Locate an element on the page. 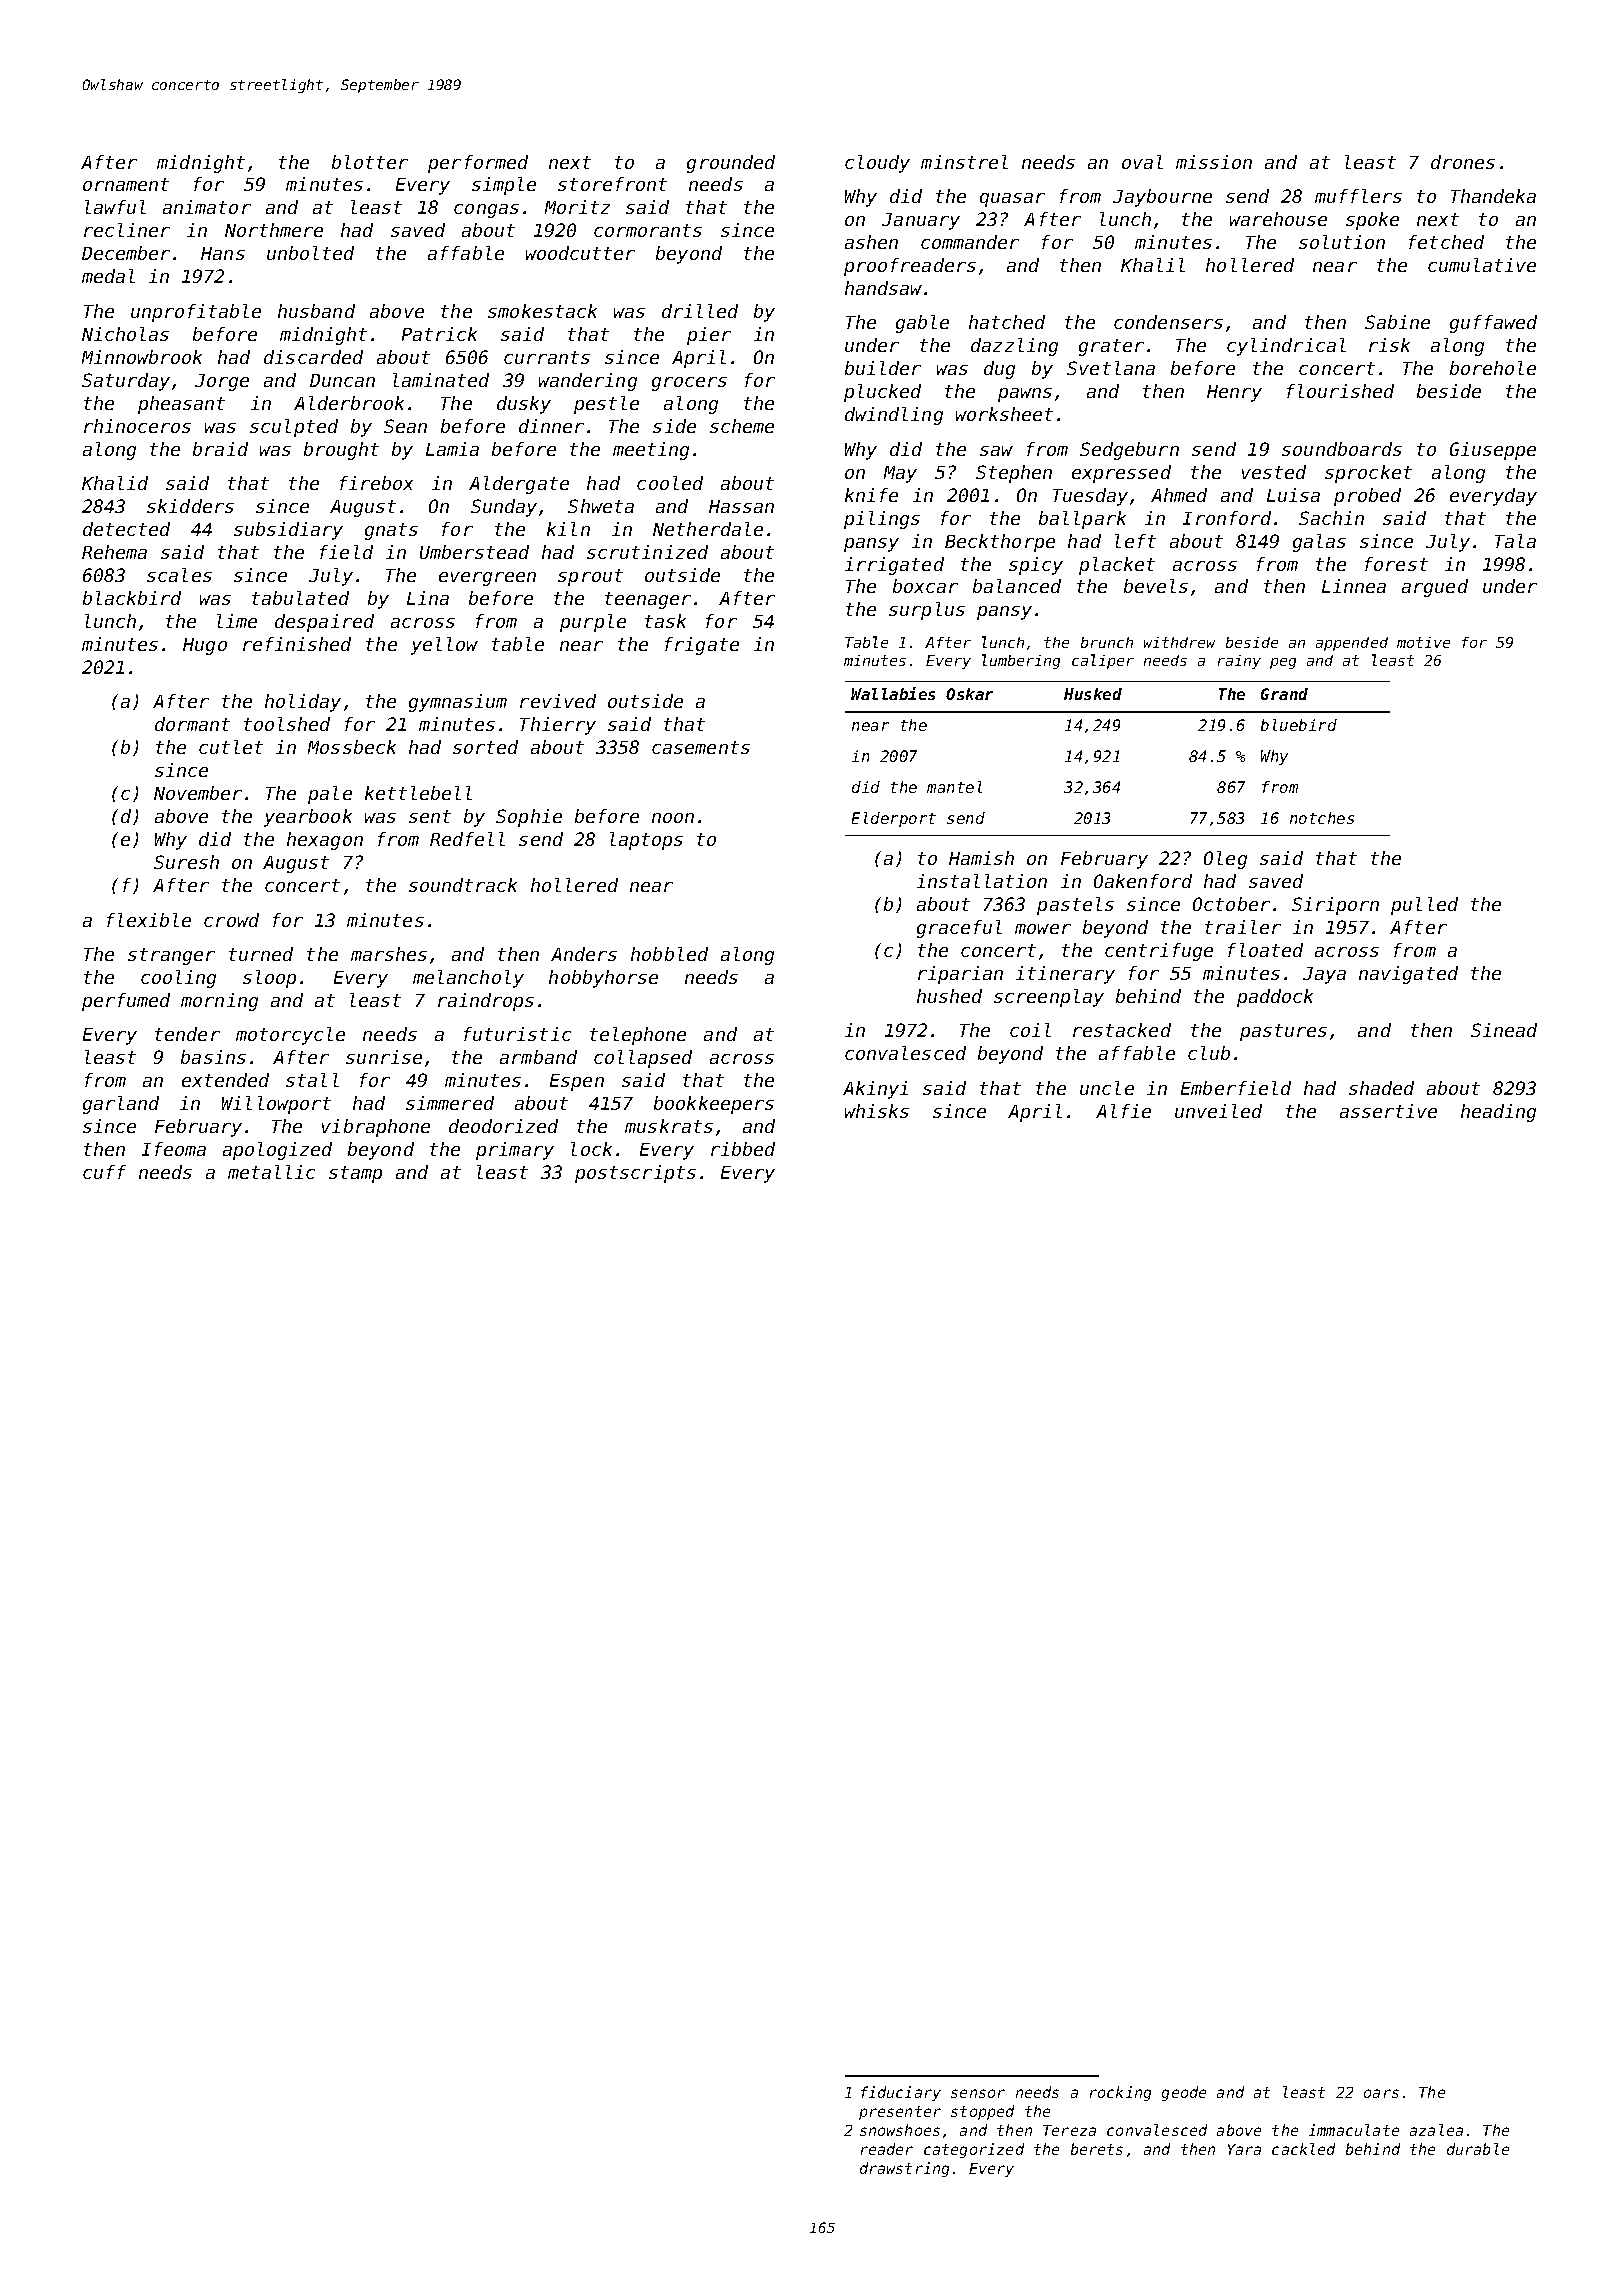 This image has height=2292, width=1620. durable is located at coordinates (1478, 2149).
